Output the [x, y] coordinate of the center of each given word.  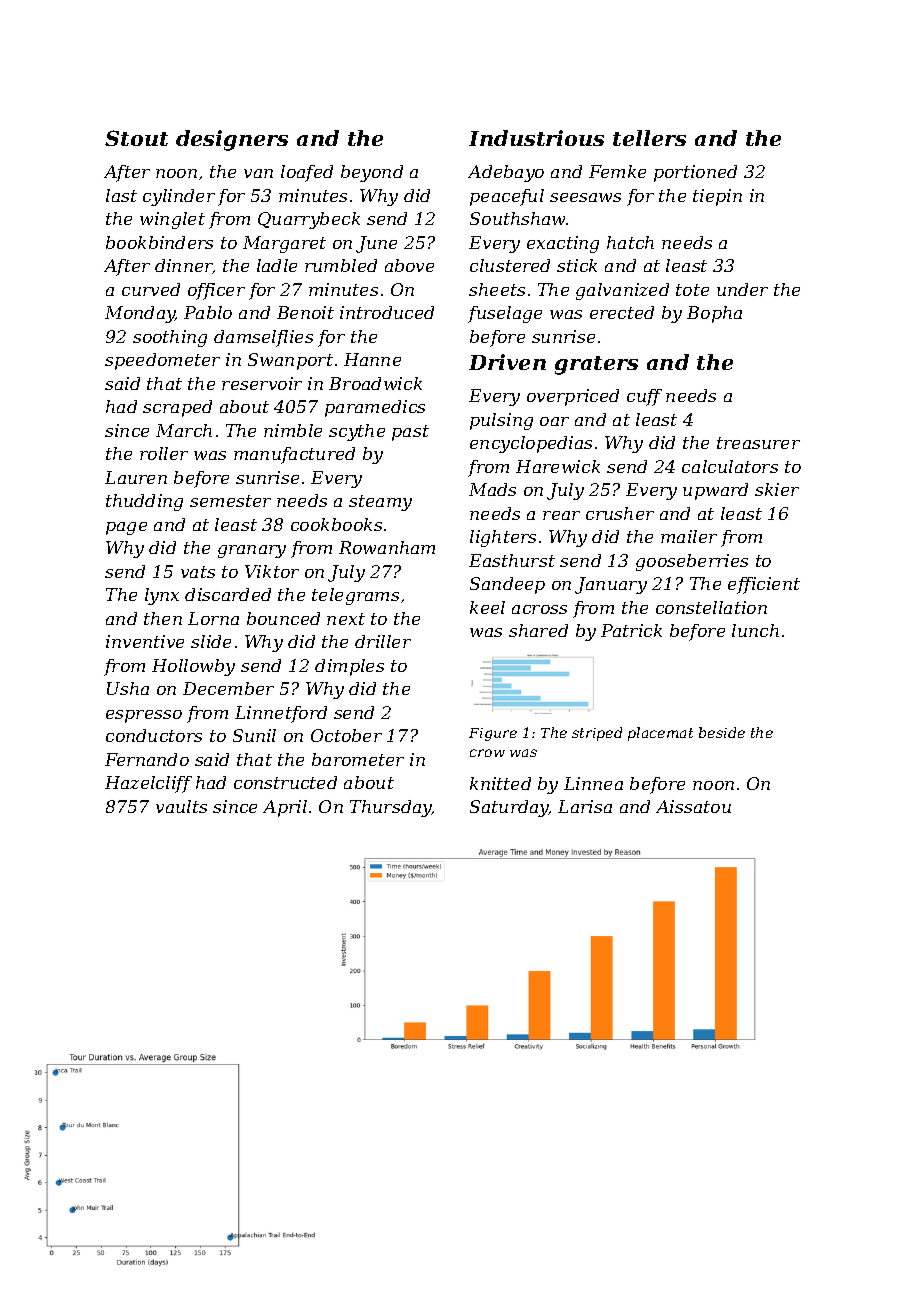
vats [198, 572]
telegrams [355, 596]
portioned [695, 173]
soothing [170, 338]
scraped [177, 408]
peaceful [507, 197]
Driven [507, 362]
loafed [307, 173]
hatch [630, 242]
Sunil [254, 735]
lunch [755, 630]
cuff [644, 397]
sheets [497, 289]
